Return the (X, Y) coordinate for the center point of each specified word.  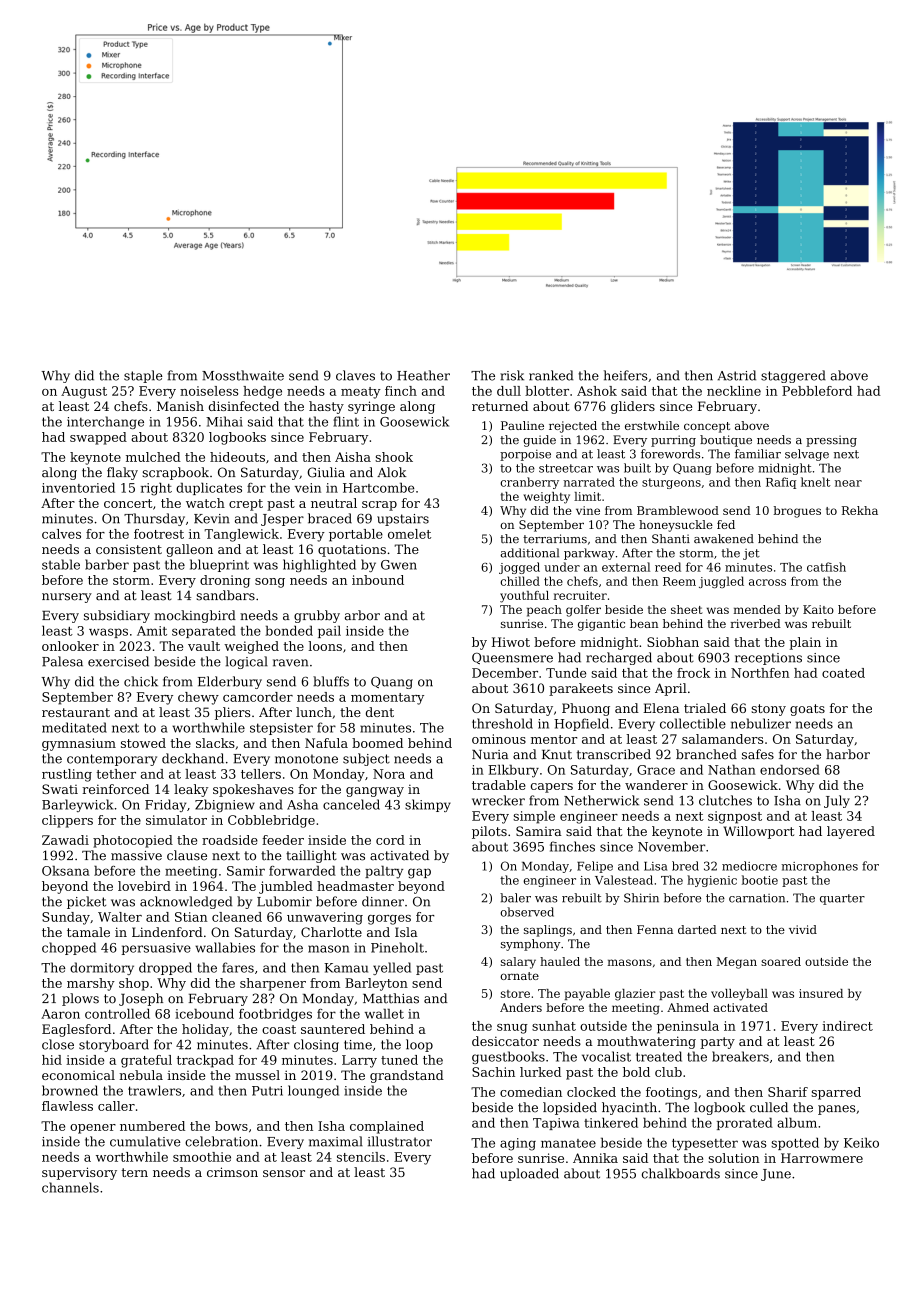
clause (187, 855)
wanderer (656, 785)
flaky (122, 473)
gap (419, 873)
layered (851, 832)
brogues (797, 512)
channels (70, 1187)
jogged (519, 568)
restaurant (76, 712)
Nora (389, 774)
